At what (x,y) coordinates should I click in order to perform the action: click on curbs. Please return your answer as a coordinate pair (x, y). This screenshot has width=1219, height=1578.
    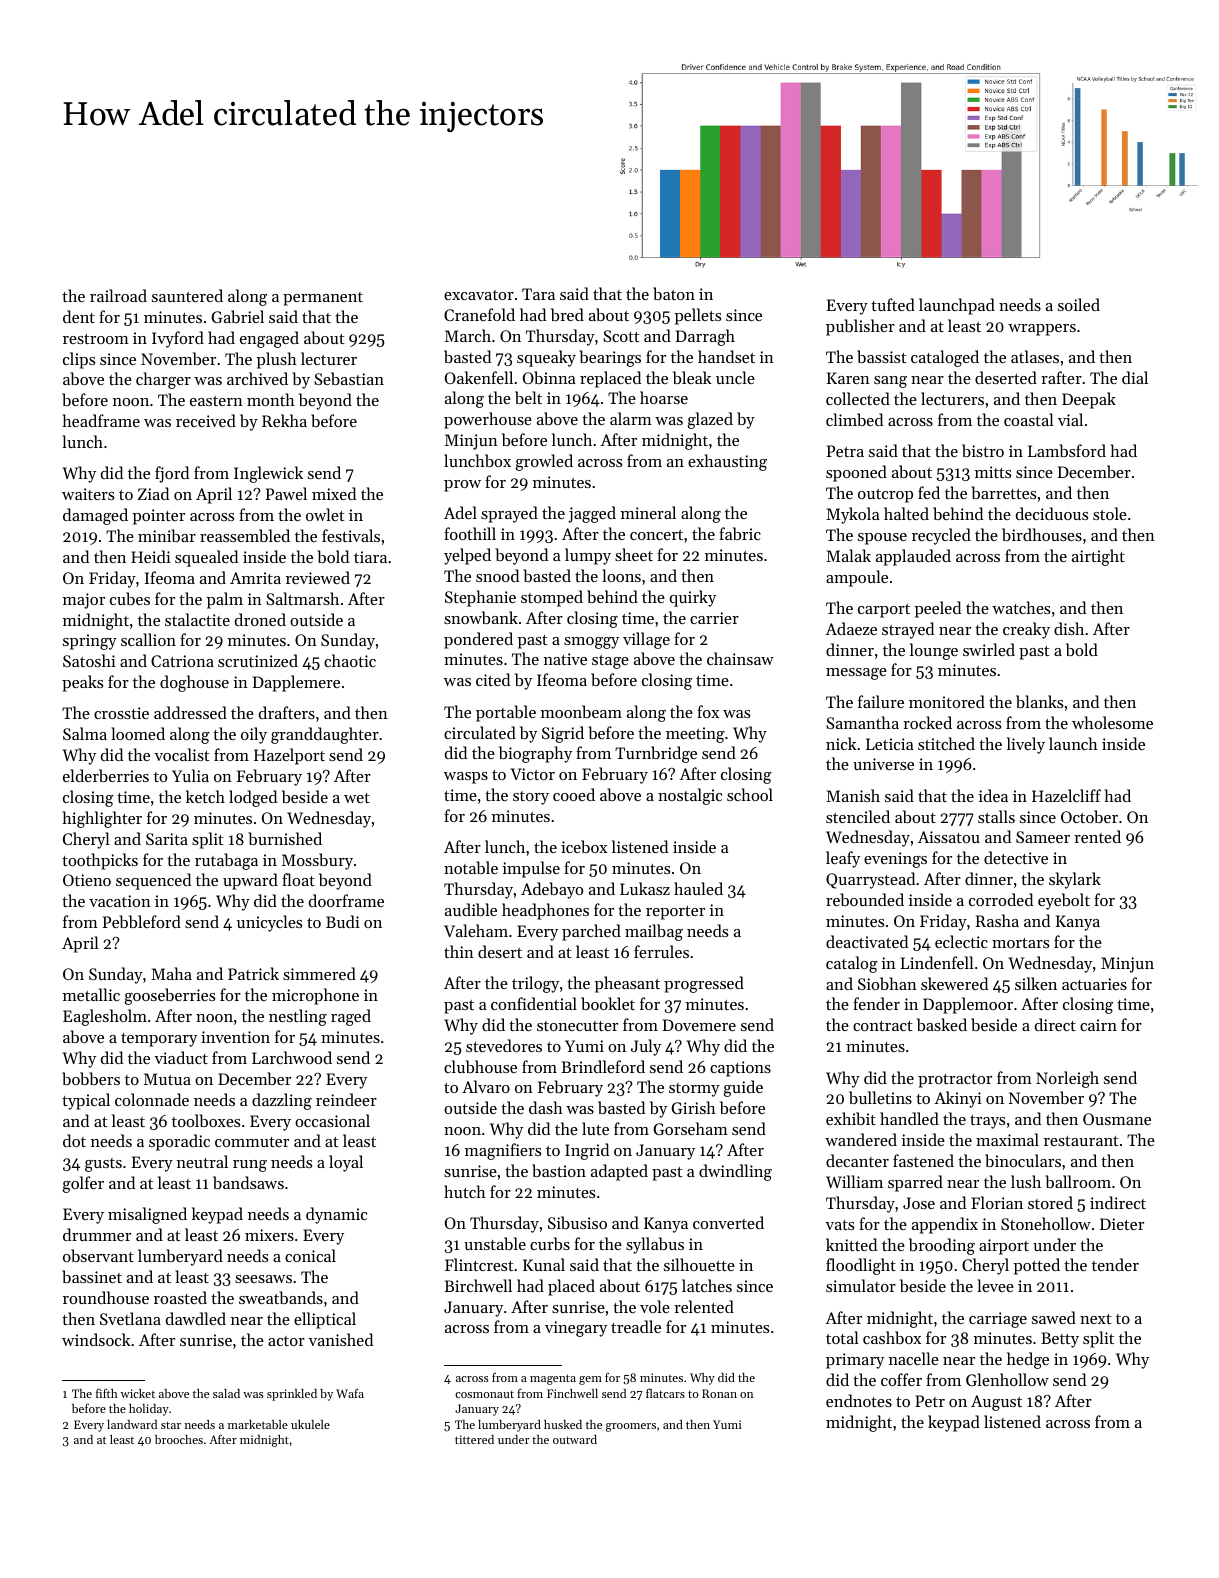
    Looking at the image, I should click on (550, 1243).
